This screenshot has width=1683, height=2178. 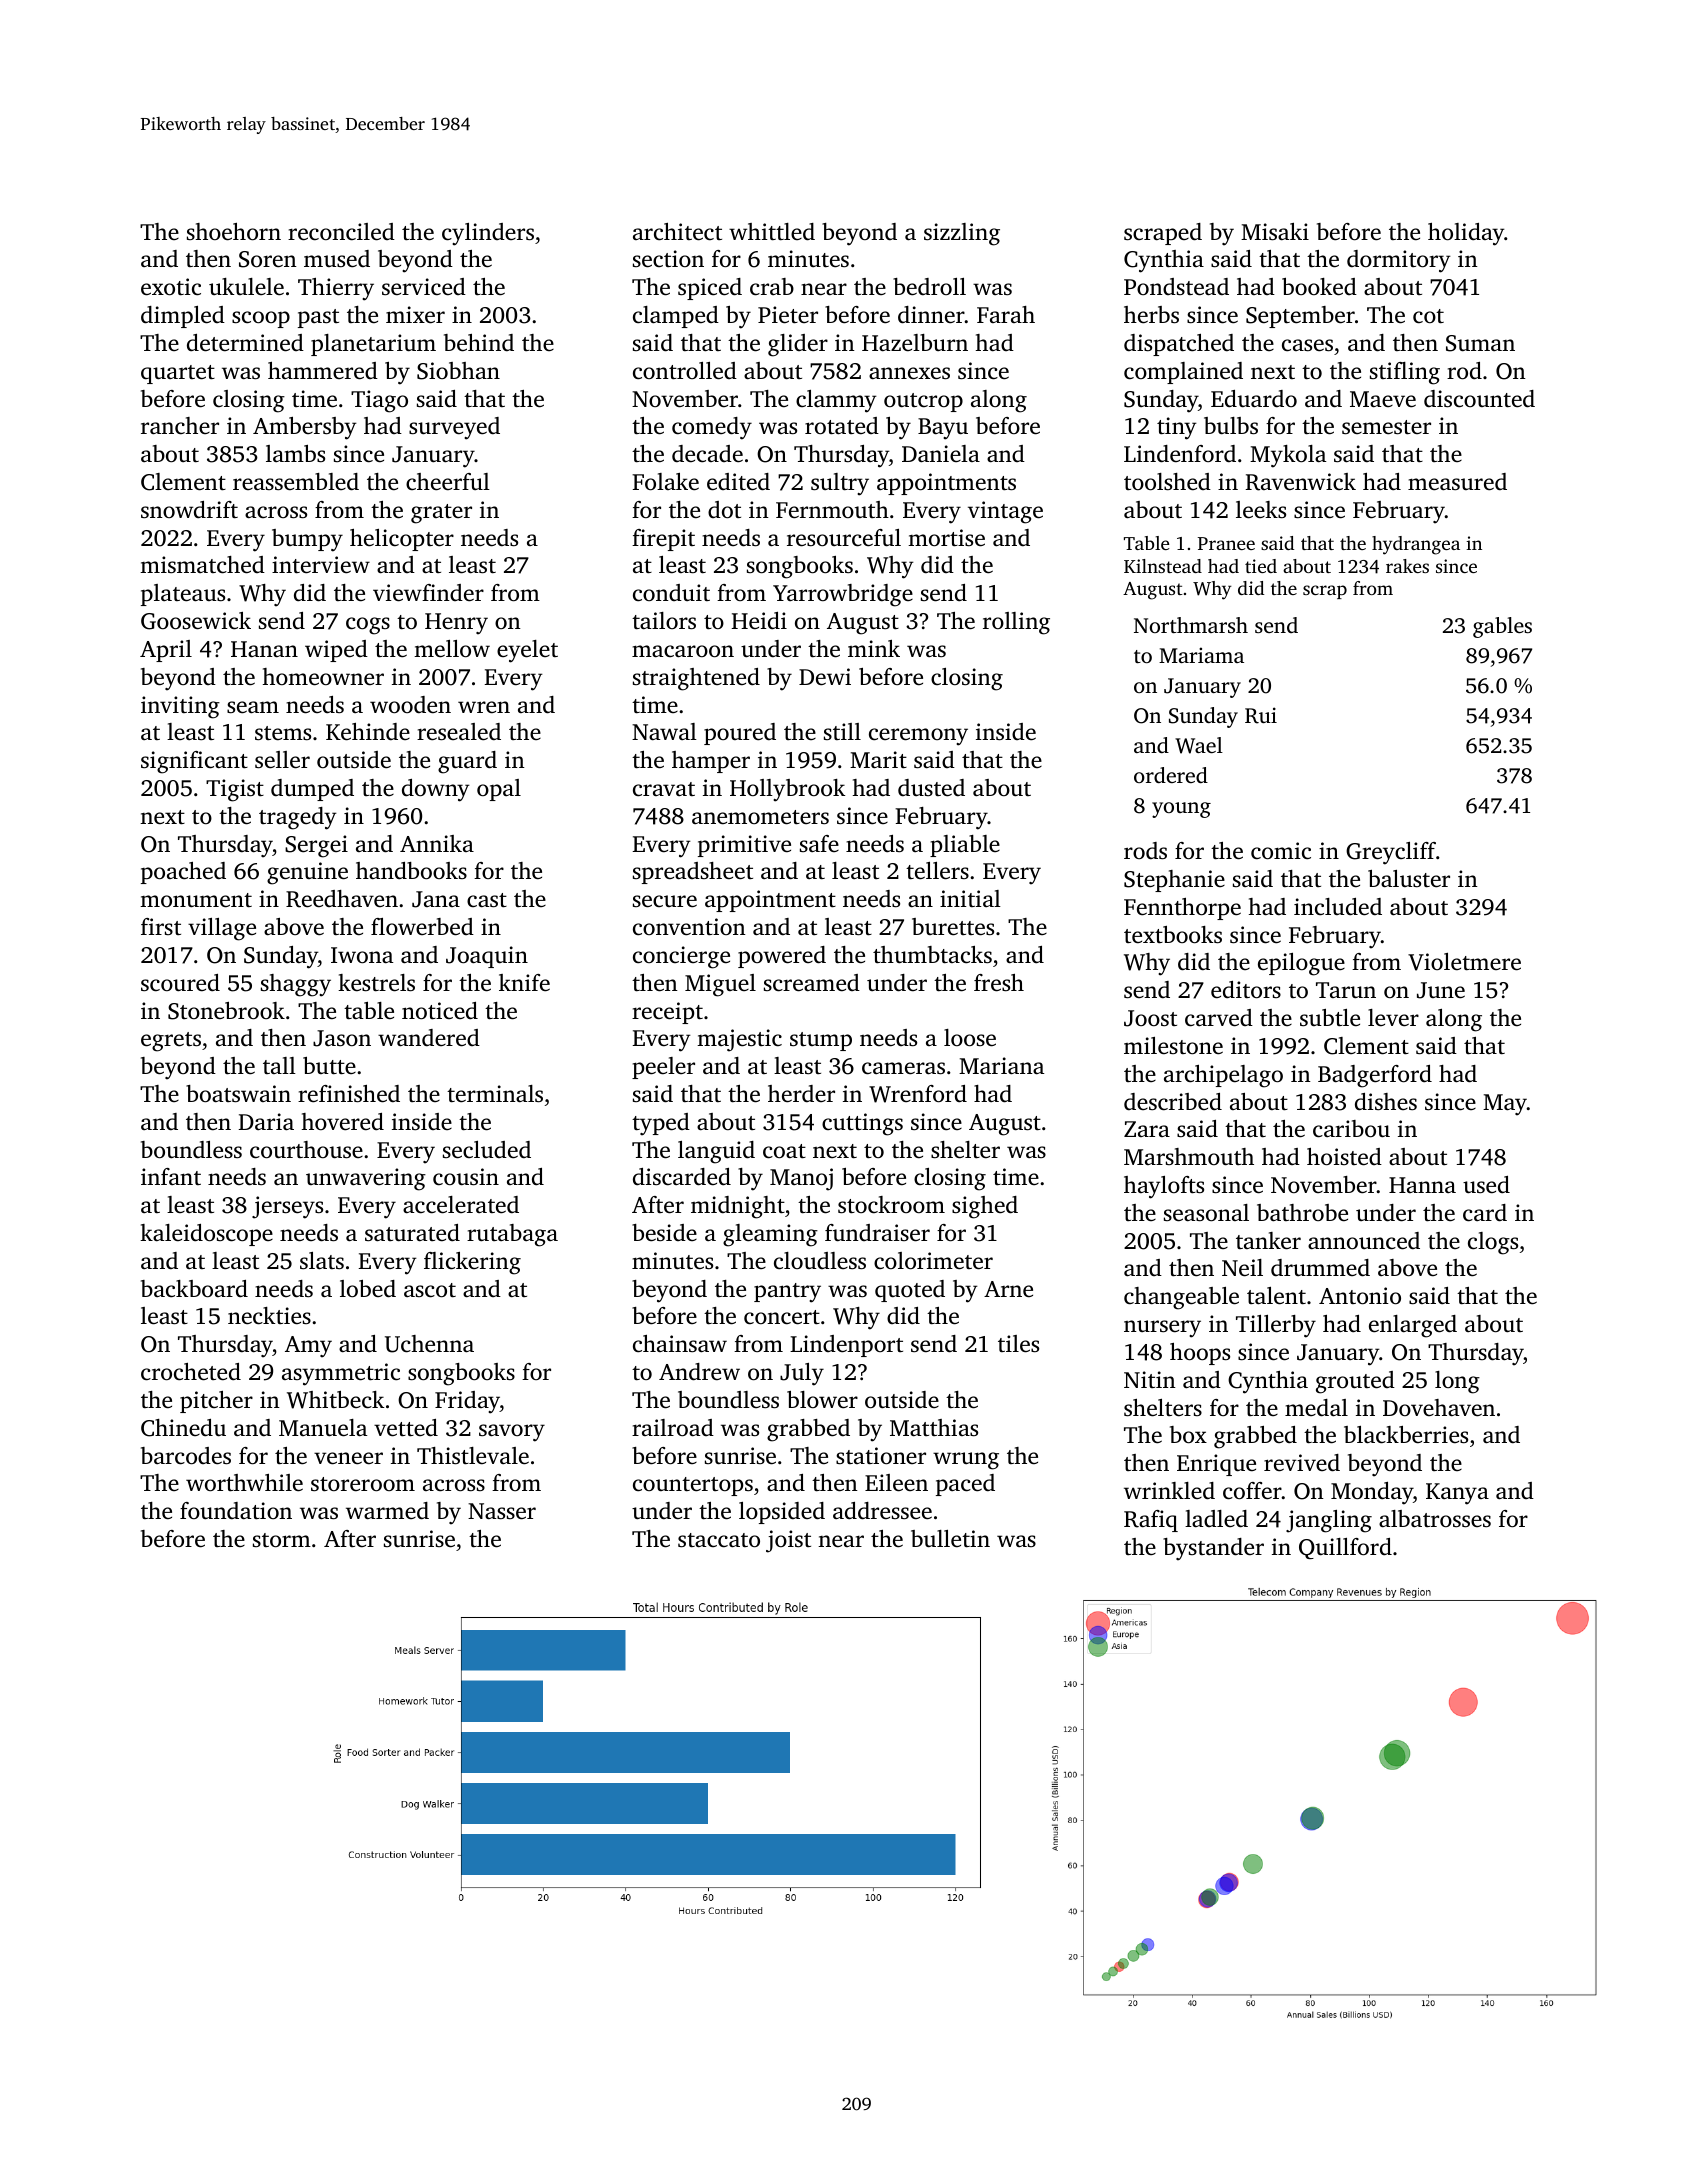 What do you see at coordinates (950, 1538) in the screenshot?
I see `bulletin` at bounding box center [950, 1538].
